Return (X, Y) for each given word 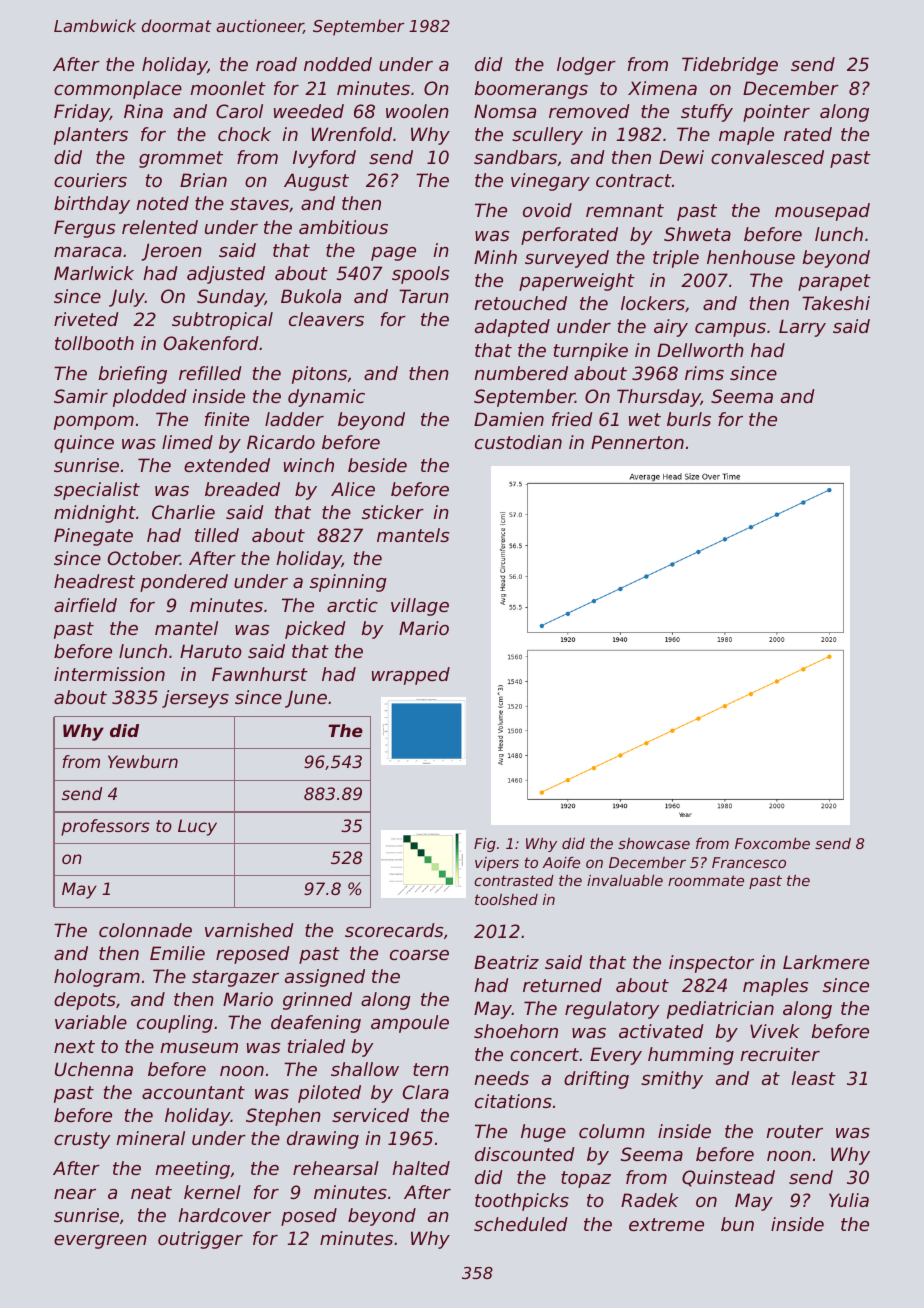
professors (105, 827)
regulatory (612, 1010)
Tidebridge (730, 66)
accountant (193, 1092)
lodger (586, 66)
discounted (525, 1154)
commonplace (118, 90)
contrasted (514, 880)
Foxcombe (772, 843)
